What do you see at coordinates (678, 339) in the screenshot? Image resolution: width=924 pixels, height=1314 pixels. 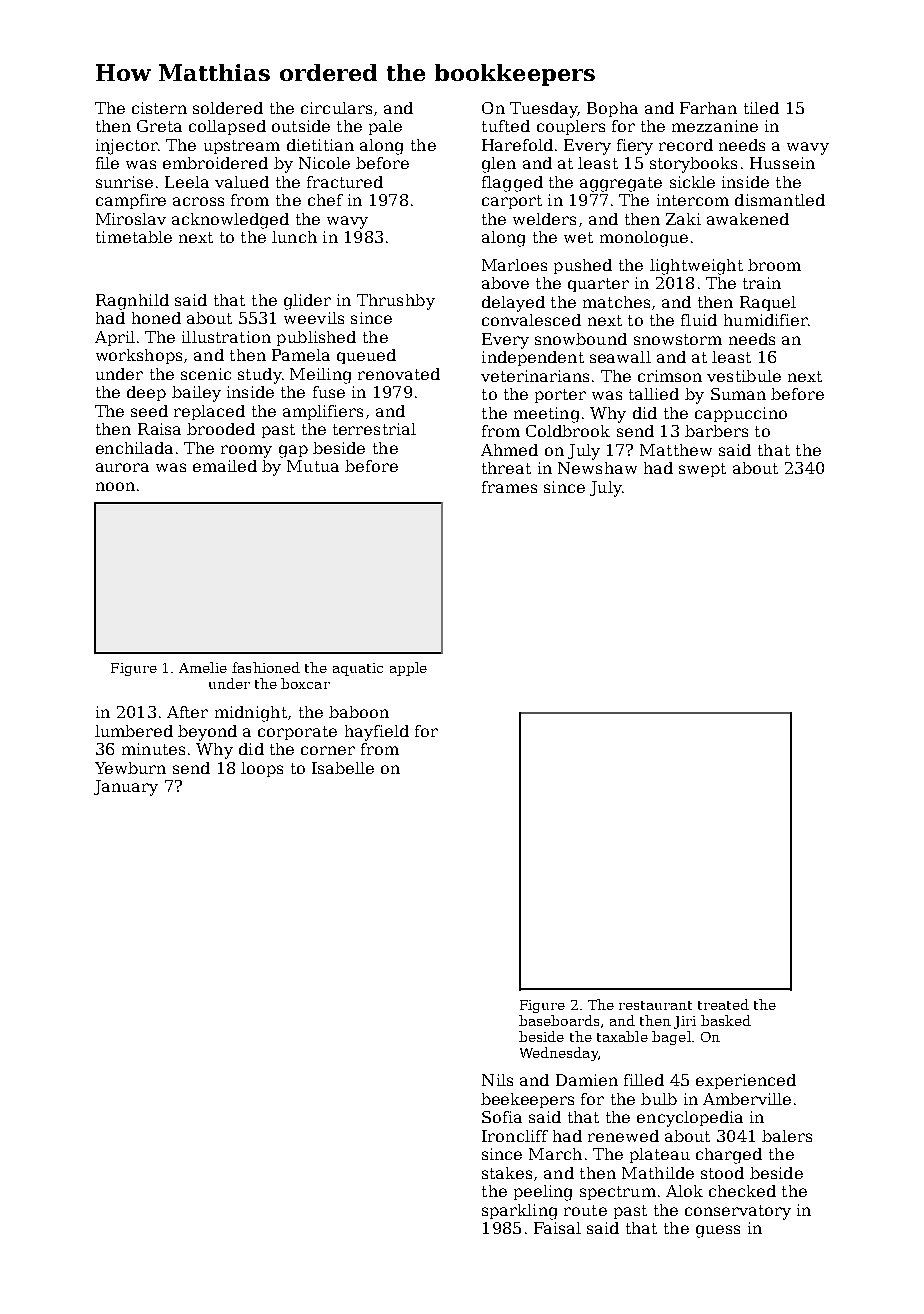 I see `snowstorm` at bounding box center [678, 339].
